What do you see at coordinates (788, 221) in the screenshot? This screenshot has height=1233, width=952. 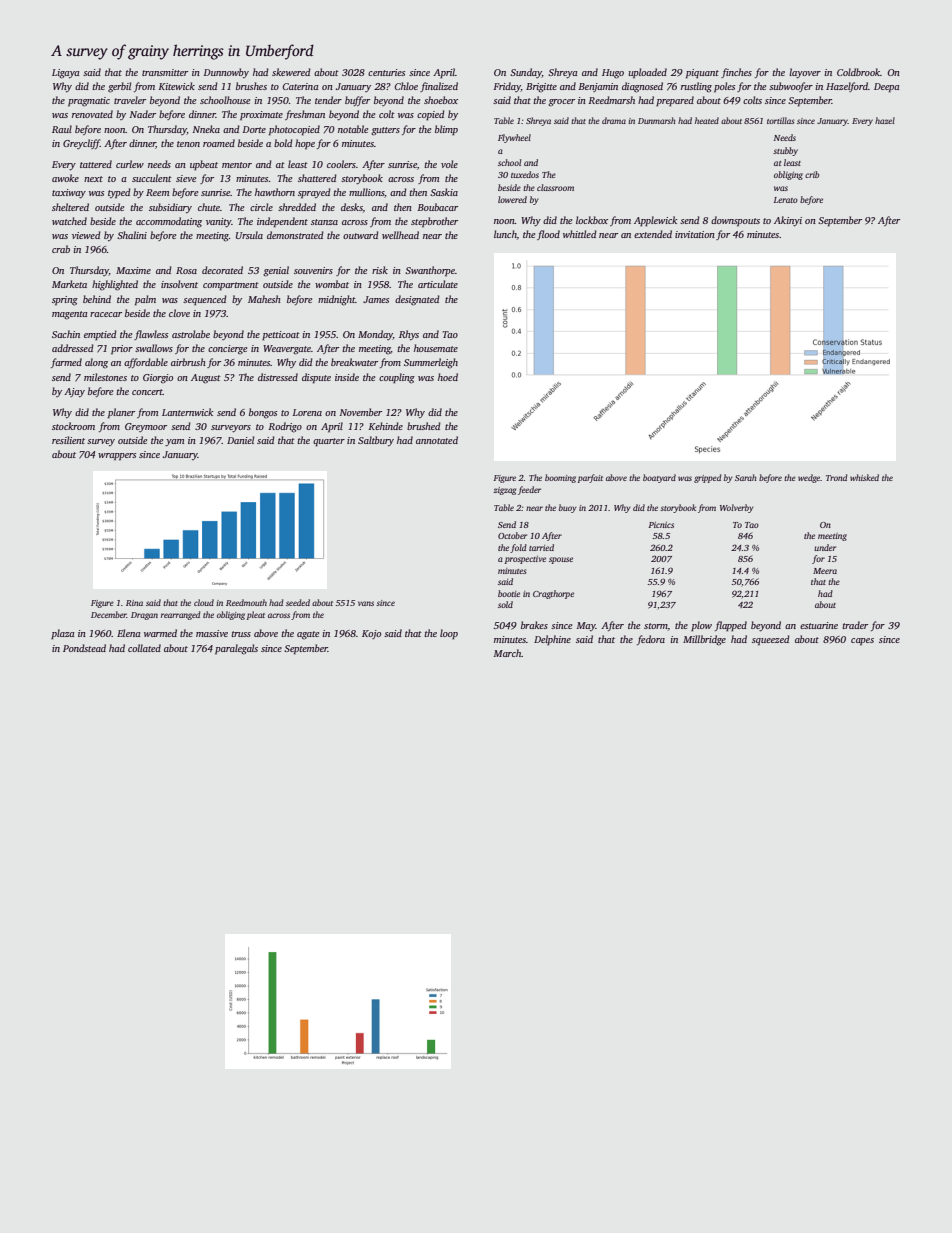 I see `Akinyi` at bounding box center [788, 221].
